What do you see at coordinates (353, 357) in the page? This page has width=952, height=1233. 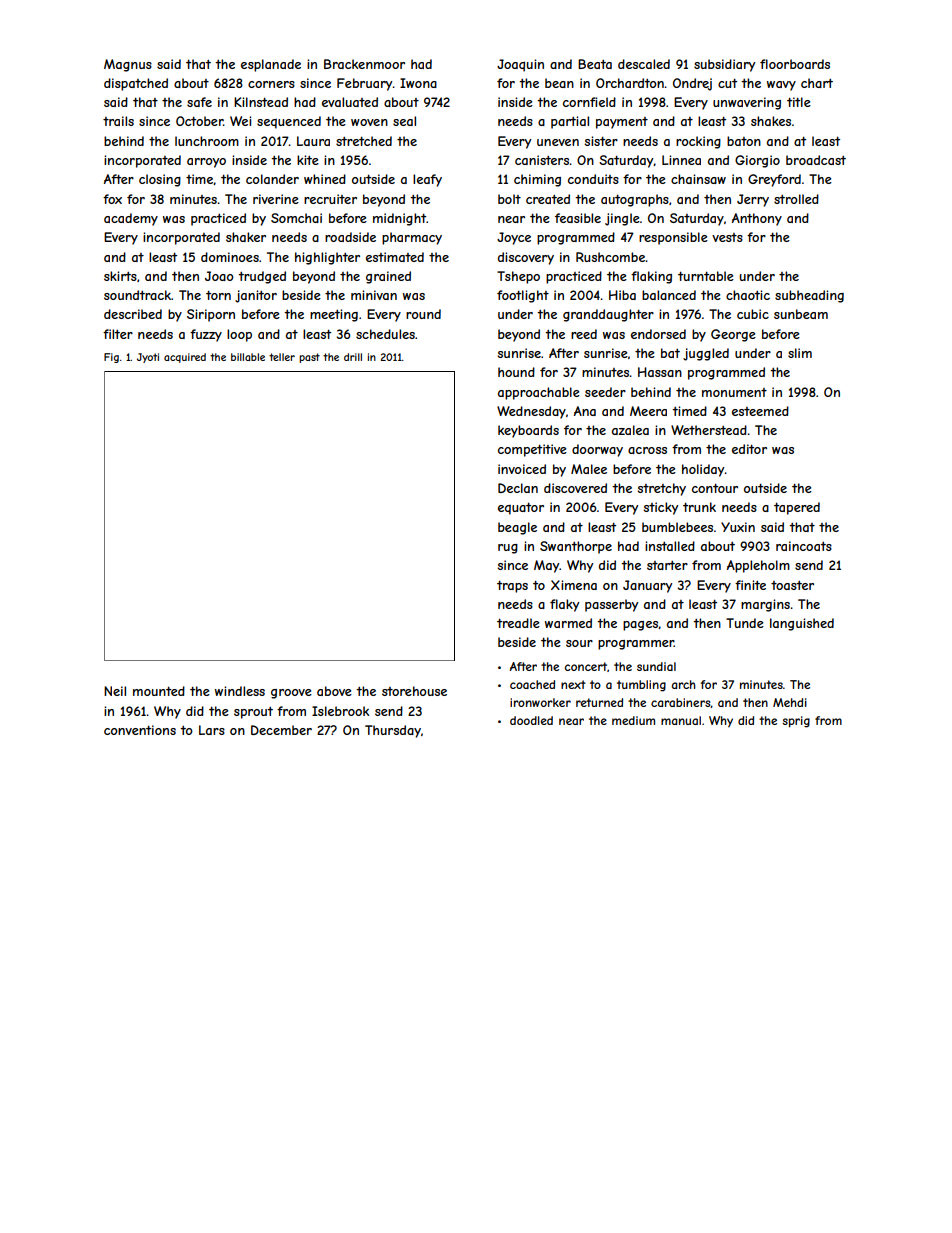 I see `drill` at bounding box center [353, 357].
